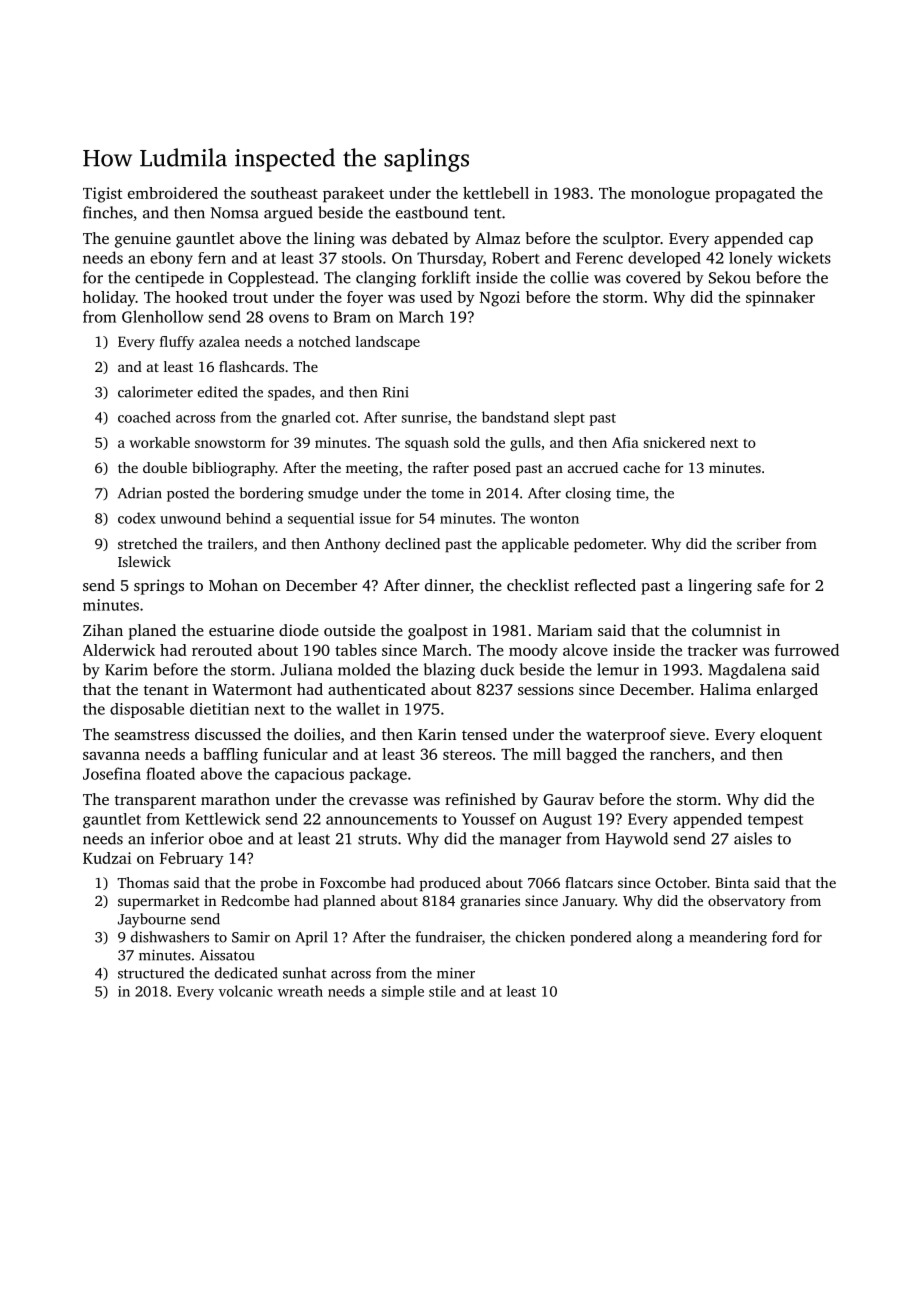  I want to click on Islewick, so click(144, 561).
